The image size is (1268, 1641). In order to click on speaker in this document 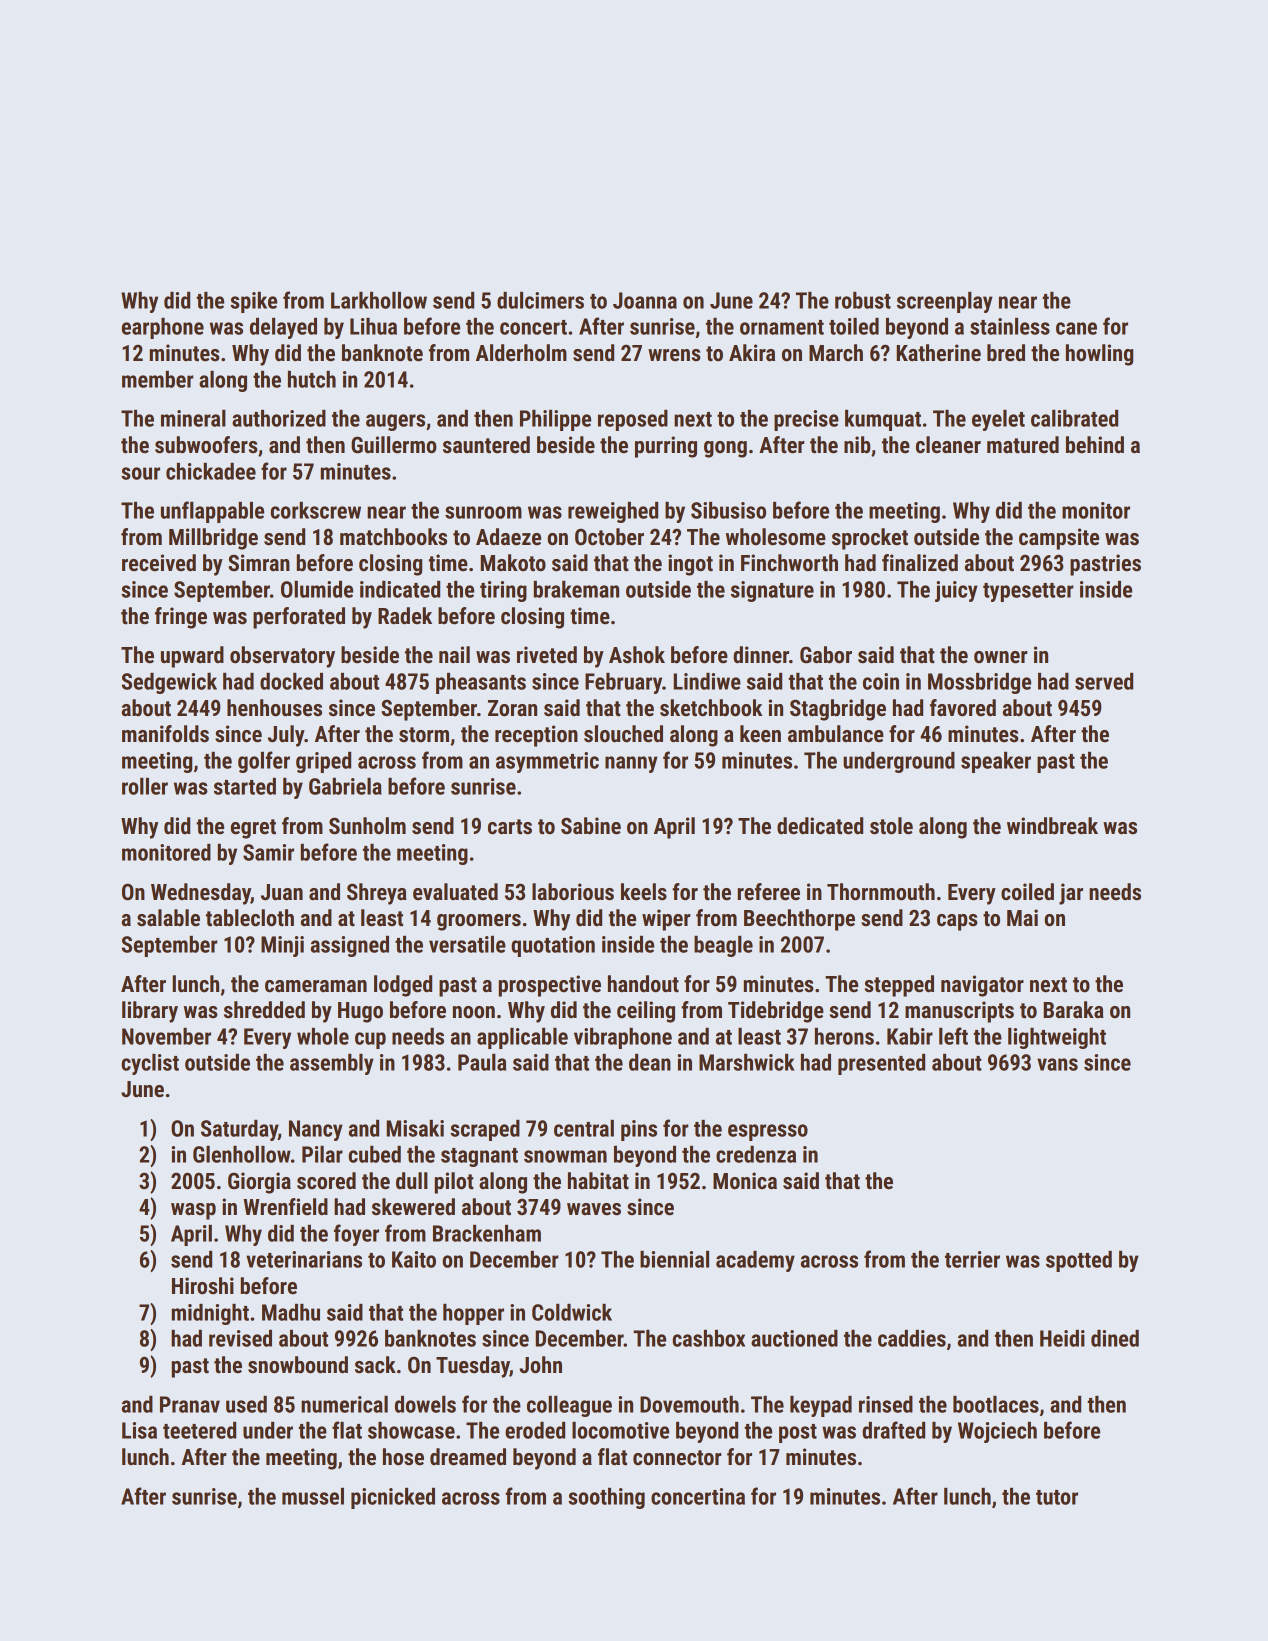, I will do `click(996, 762)`.
